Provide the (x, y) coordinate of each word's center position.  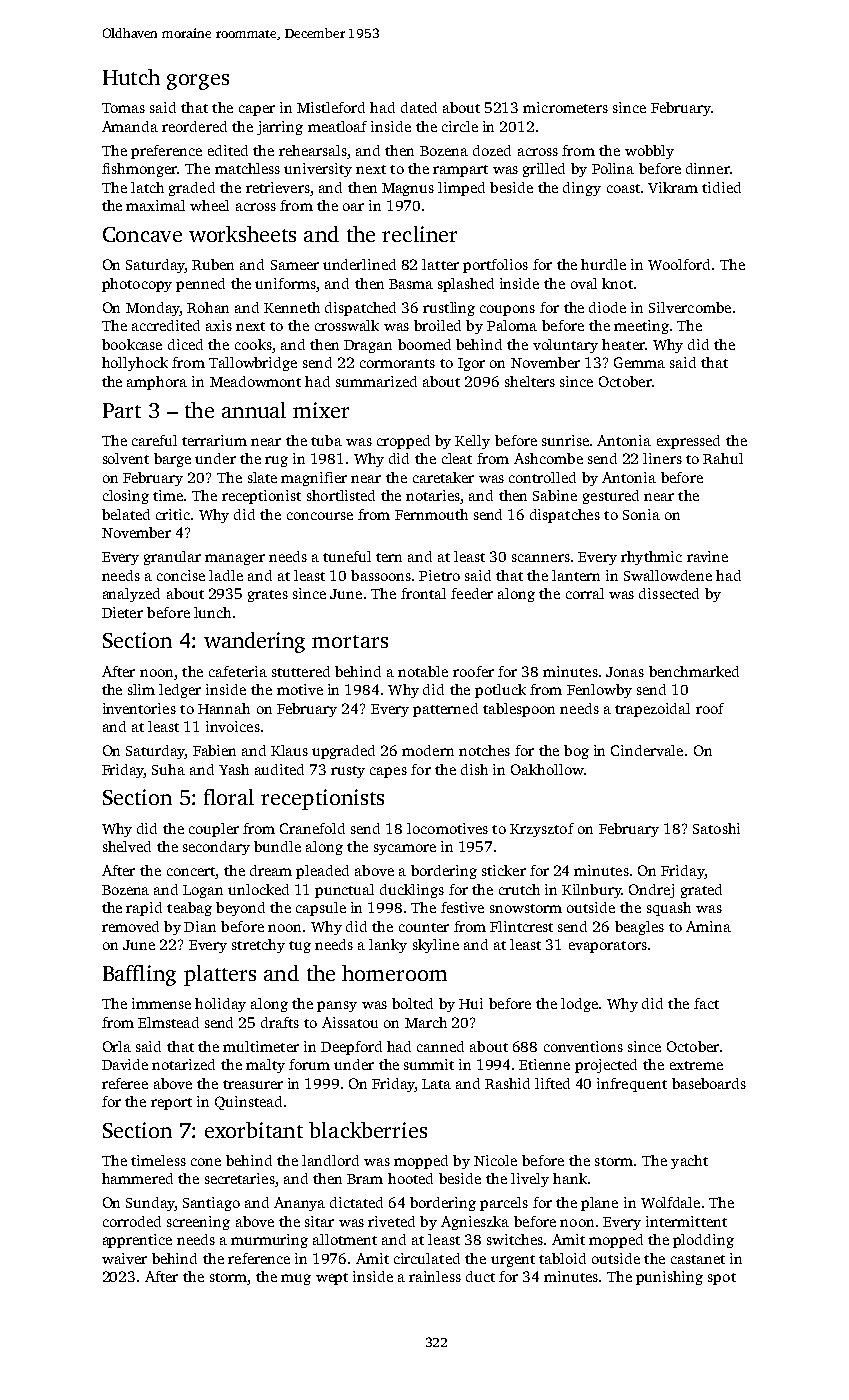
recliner (419, 234)
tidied (721, 187)
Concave (142, 234)
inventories (139, 708)
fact (706, 1003)
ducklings (412, 891)
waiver (124, 1258)
